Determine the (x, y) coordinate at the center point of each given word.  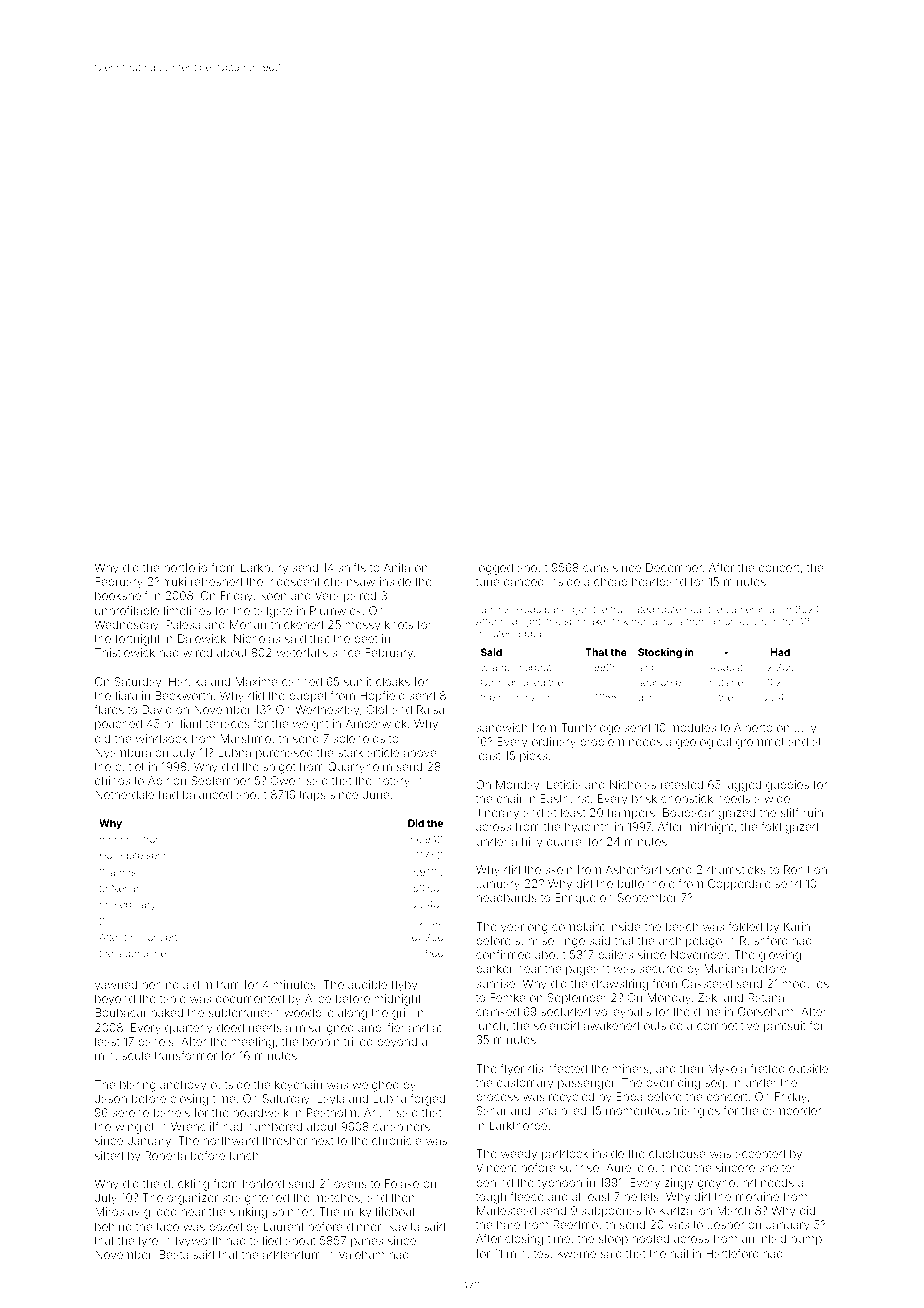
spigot (279, 768)
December (674, 567)
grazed (736, 814)
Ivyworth (198, 1242)
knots (399, 624)
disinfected (557, 1068)
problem (602, 742)
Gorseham (765, 1011)
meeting (253, 1043)
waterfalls (302, 652)
